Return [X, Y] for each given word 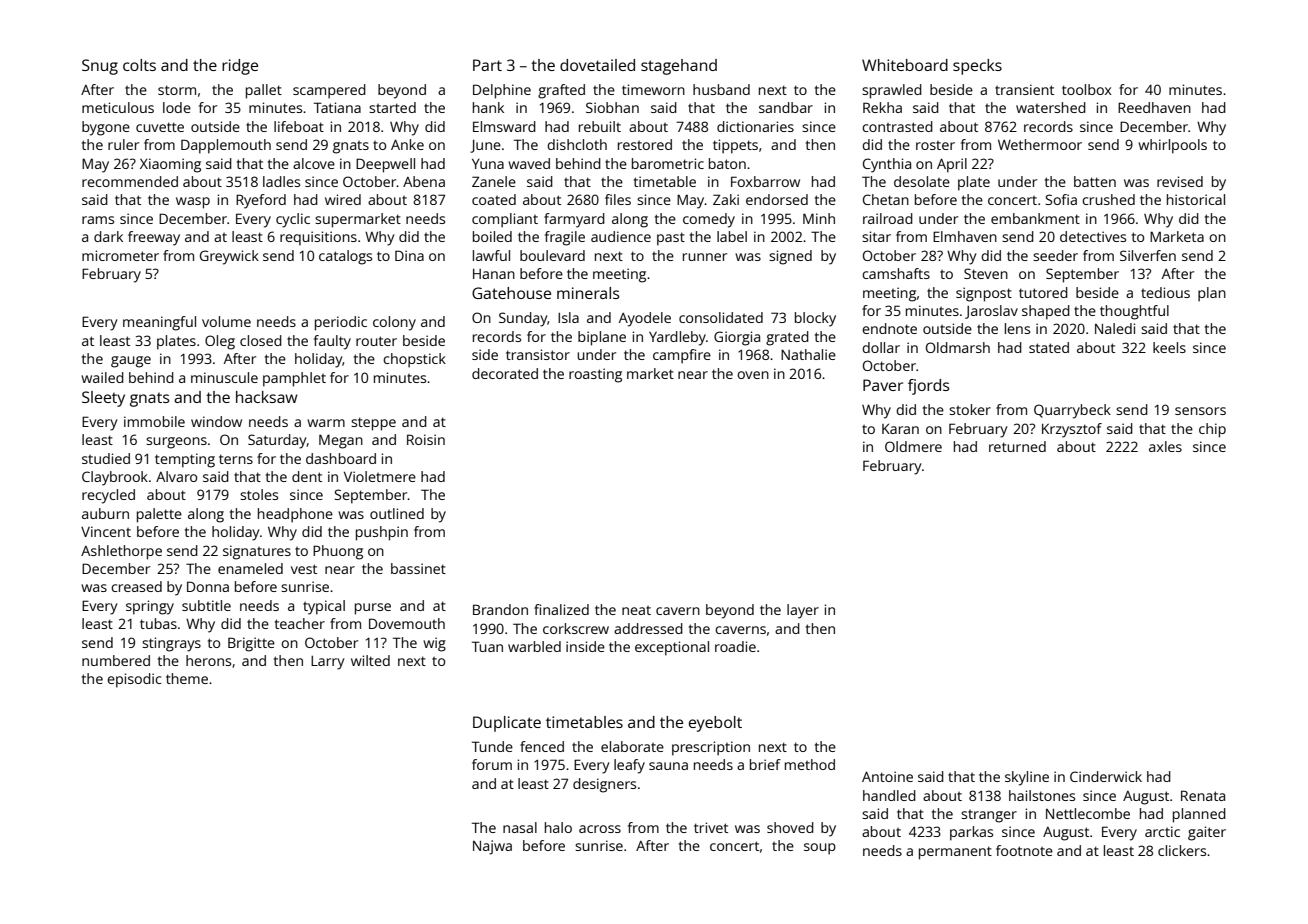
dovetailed [597, 65]
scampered [329, 91]
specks [977, 67]
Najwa [492, 847]
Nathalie [808, 354]
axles [1165, 446]
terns [236, 459]
